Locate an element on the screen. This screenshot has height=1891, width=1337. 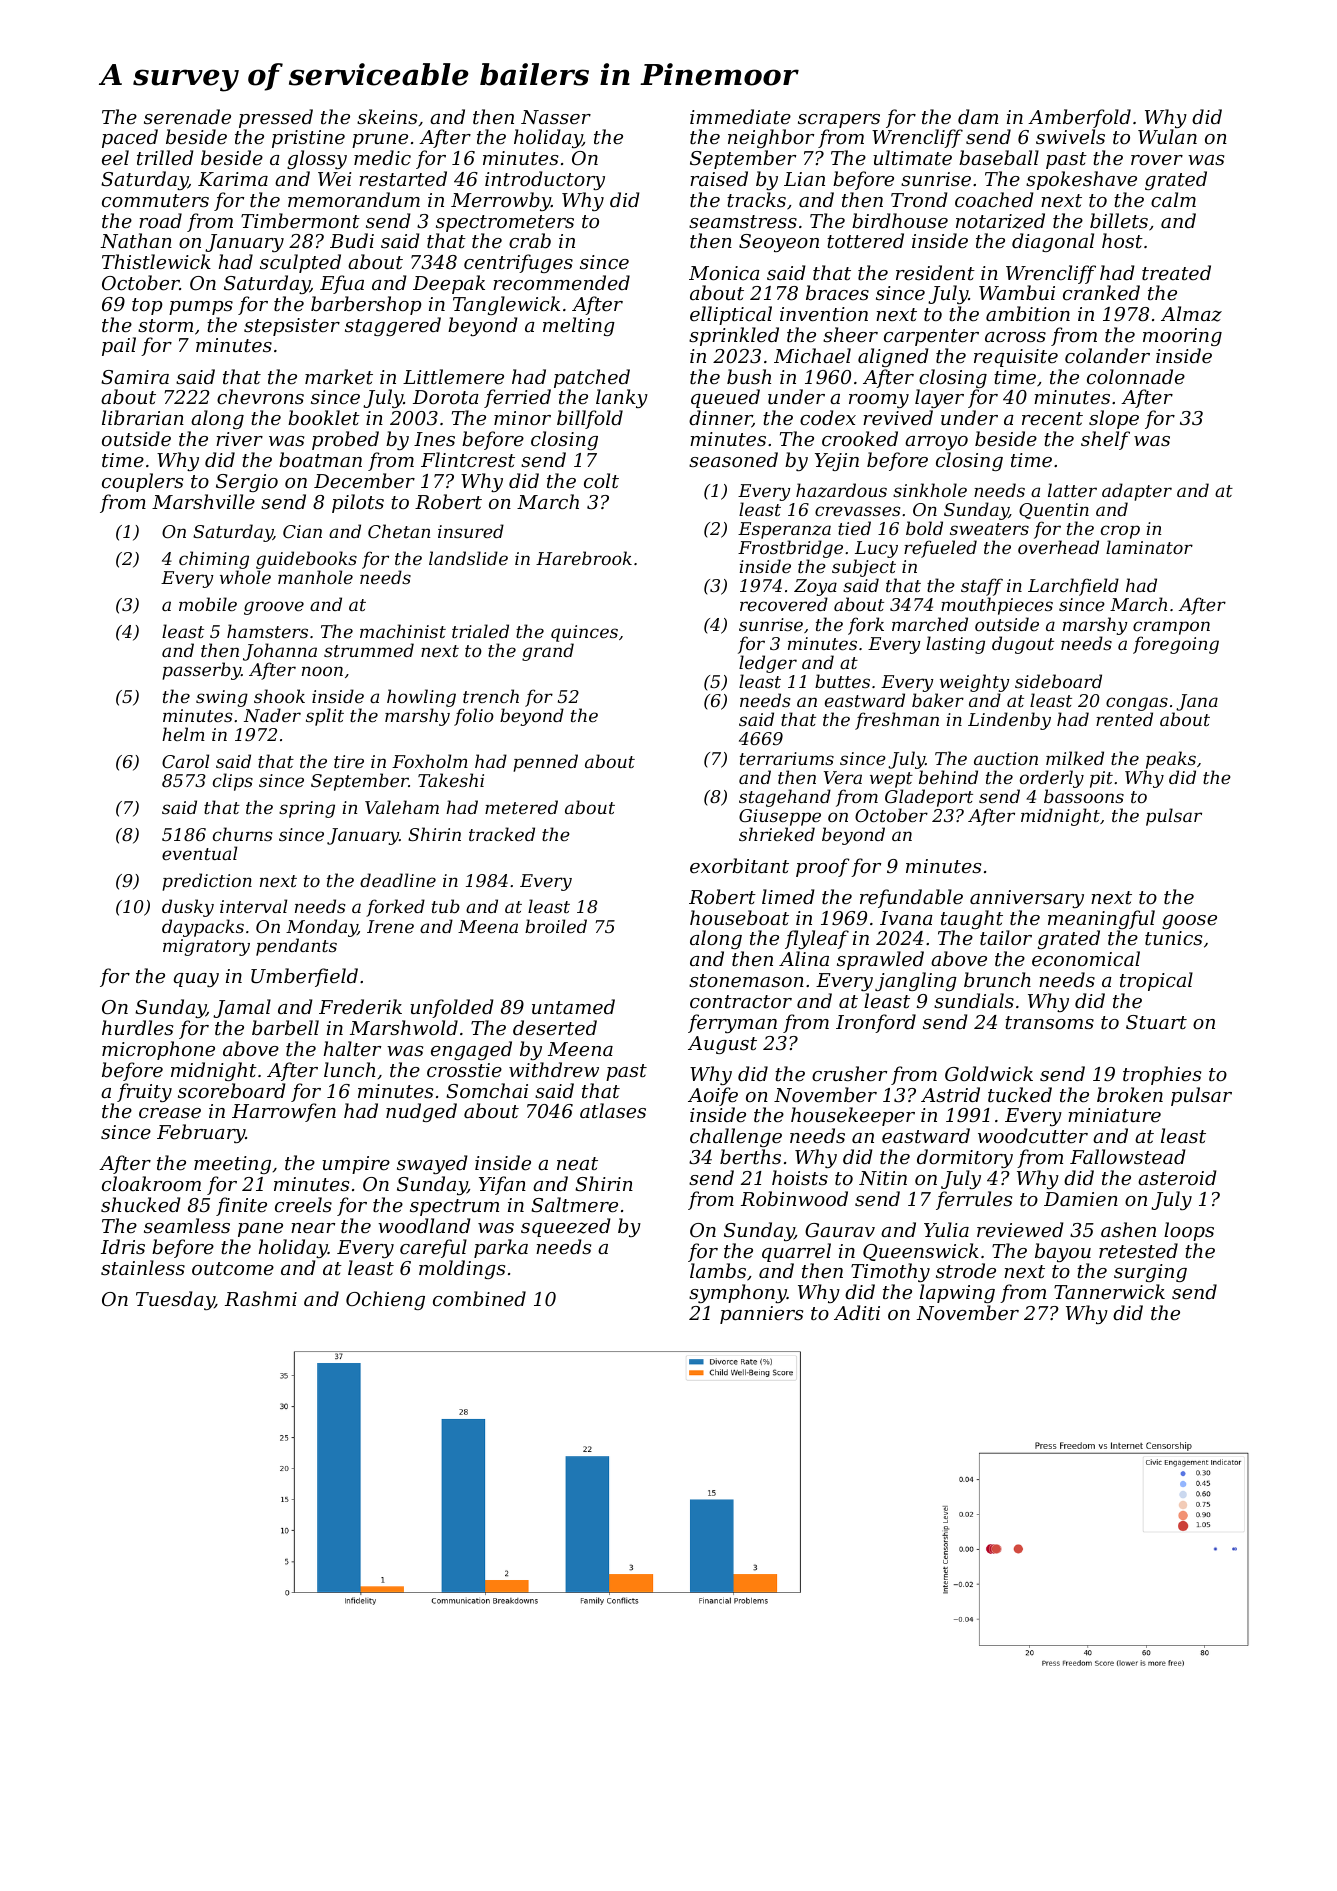
flyleaf is located at coordinates (817, 939).
